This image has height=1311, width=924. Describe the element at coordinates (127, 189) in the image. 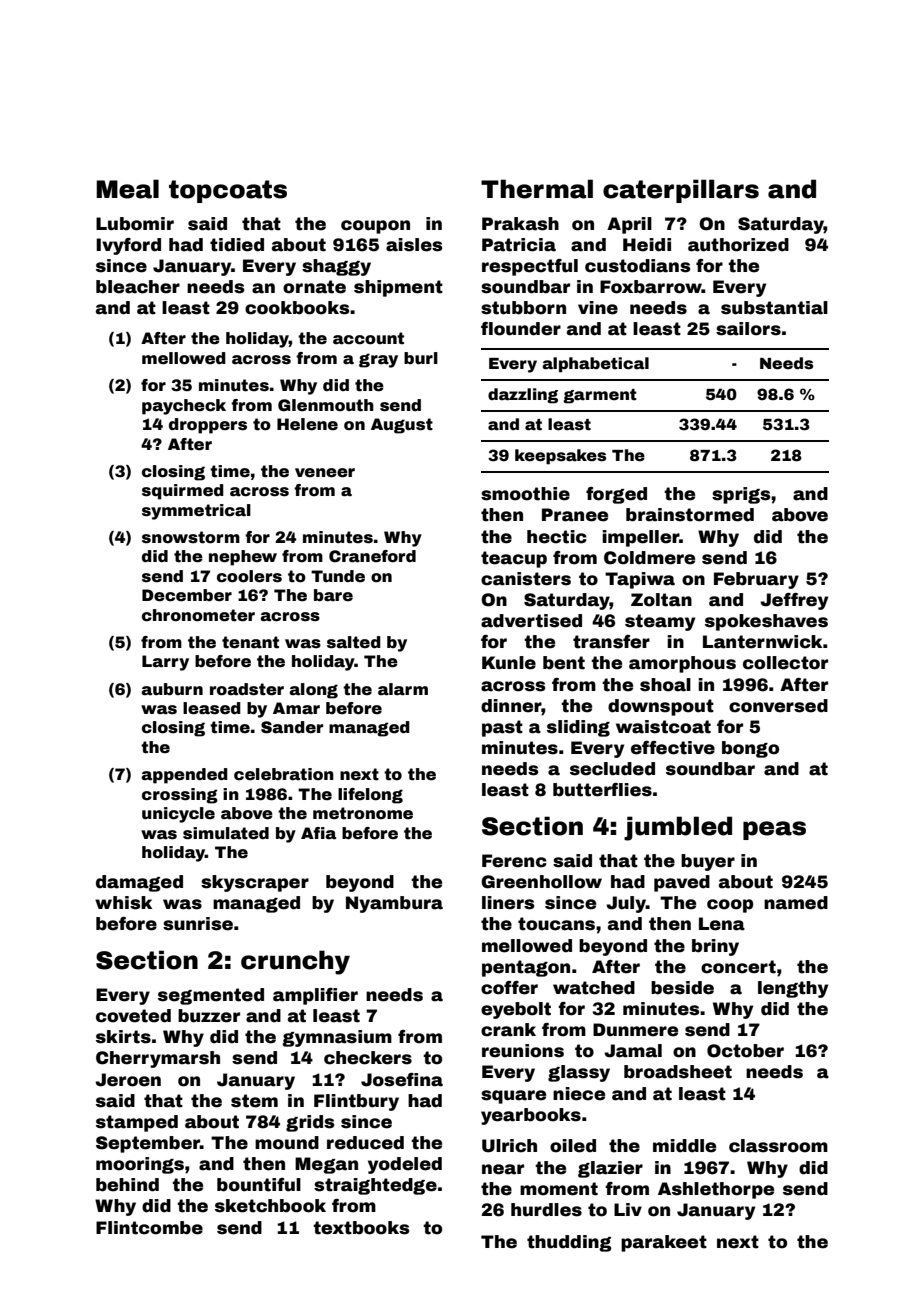

I see `Meal` at that location.
